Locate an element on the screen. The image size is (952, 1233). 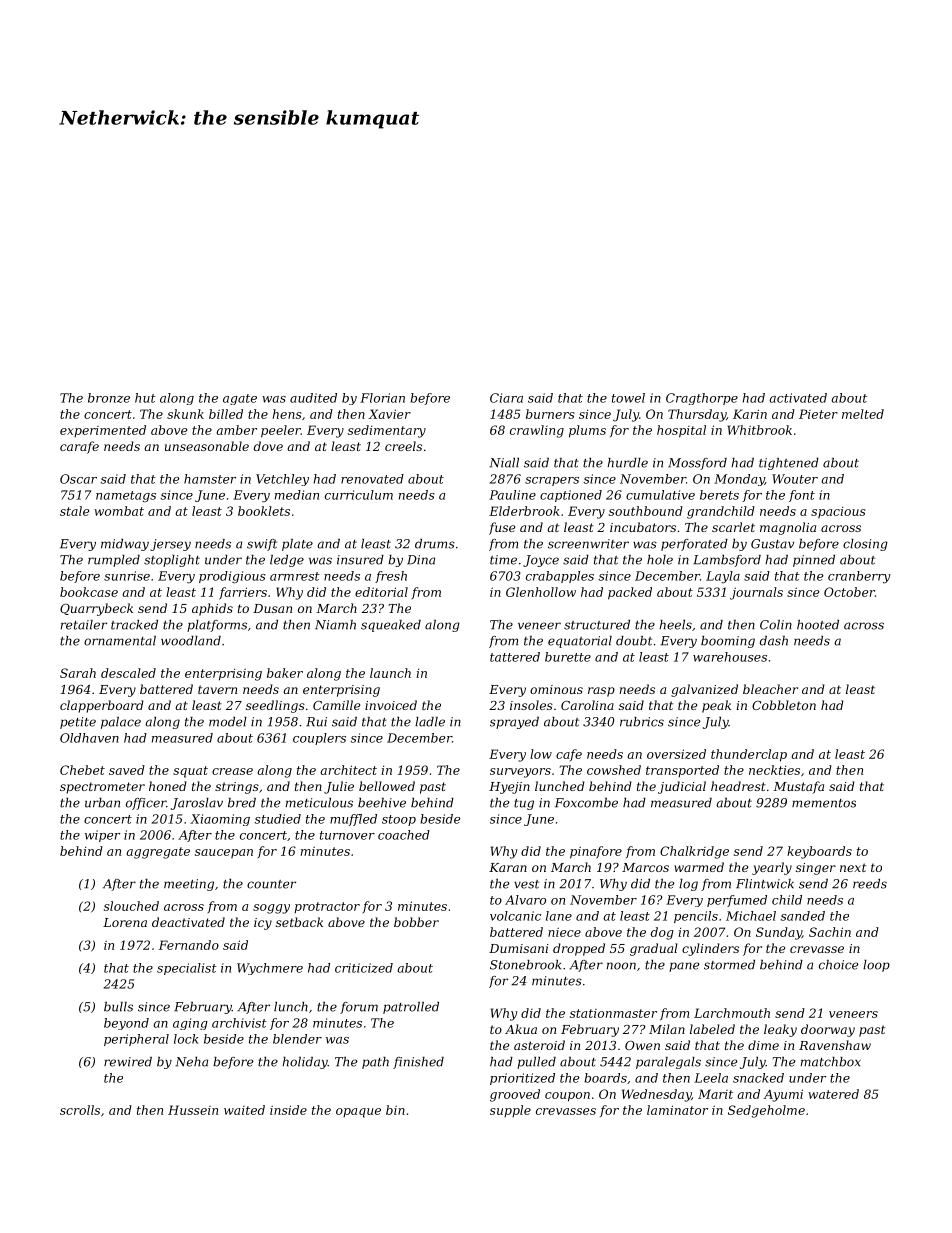
Cragthorpe is located at coordinates (702, 399).
